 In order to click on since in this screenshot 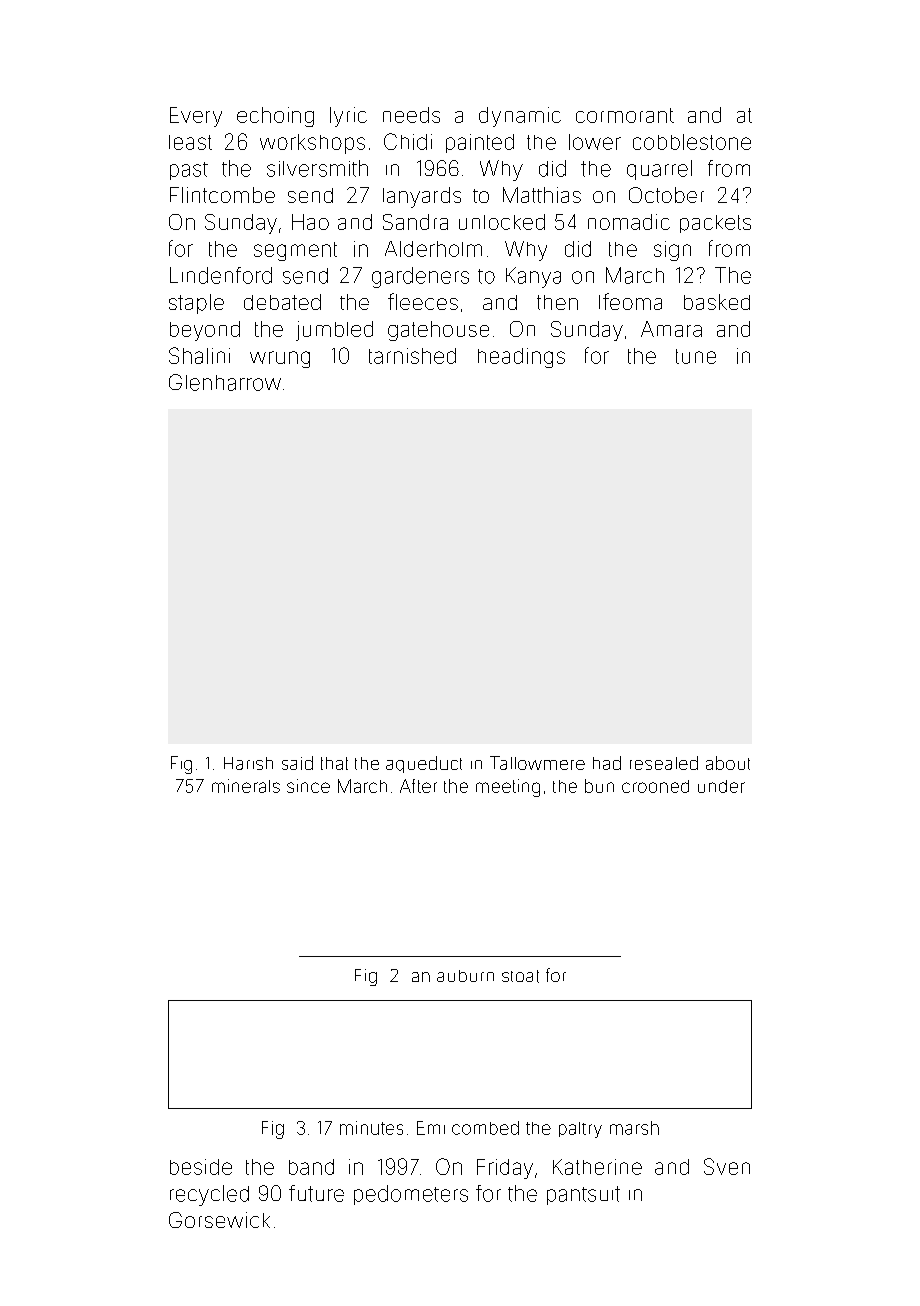, I will do `click(308, 786)`.
